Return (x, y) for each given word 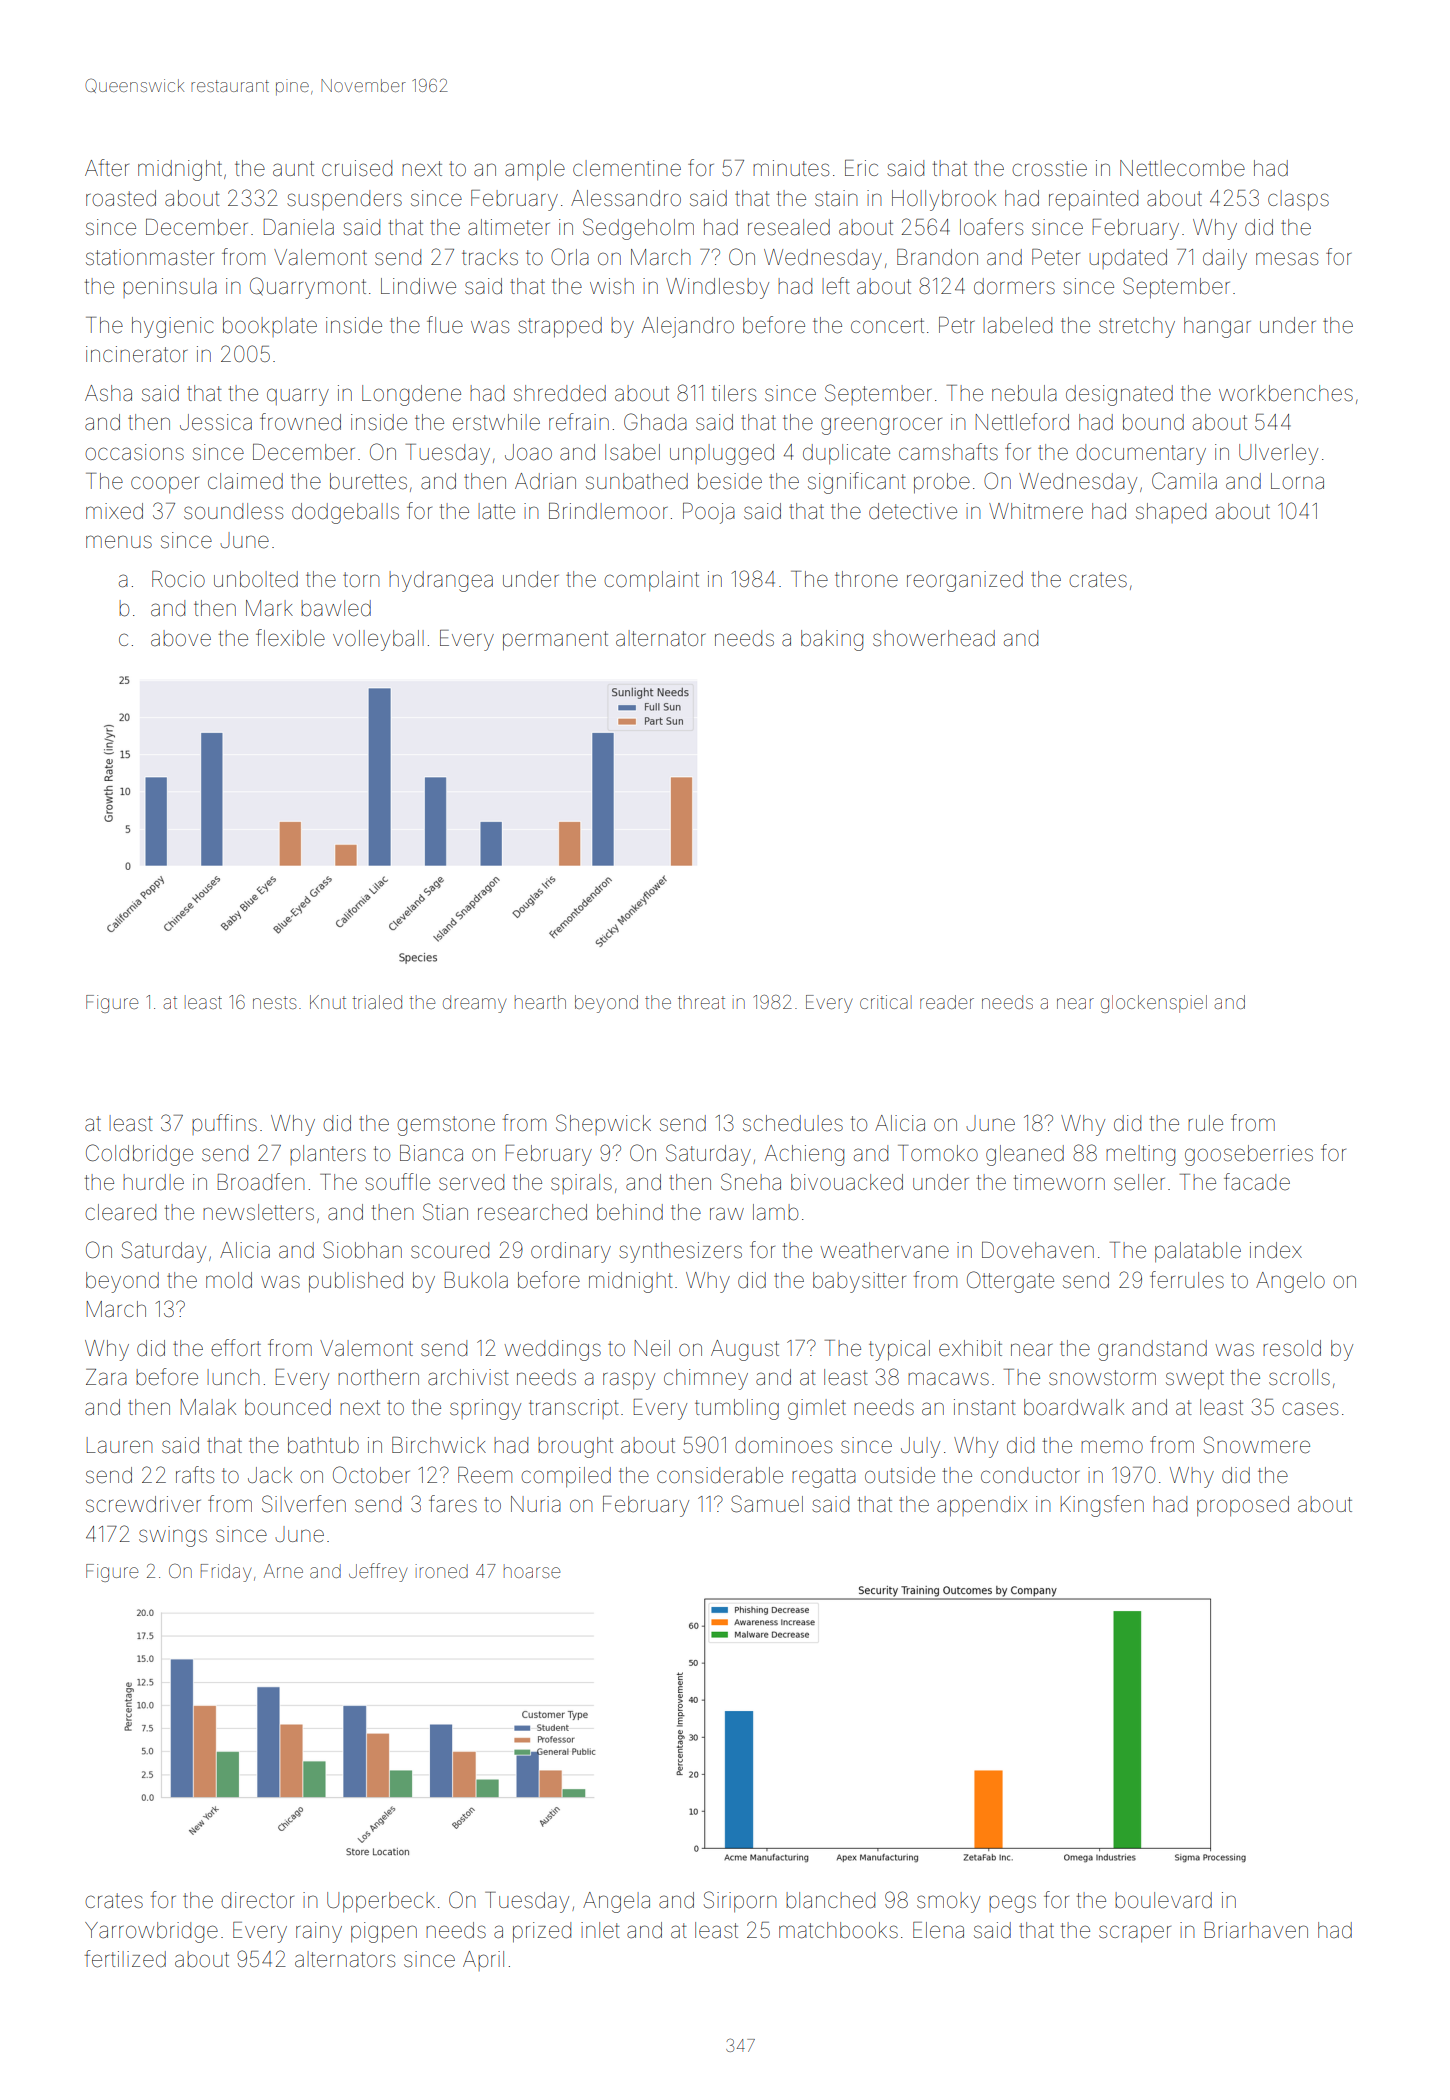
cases (1310, 1409)
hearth (540, 1002)
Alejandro (688, 327)
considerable (720, 1475)
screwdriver (143, 1504)
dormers (1014, 286)
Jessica (216, 422)
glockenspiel (1154, 1004)
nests (275, 1002)
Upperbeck (381, 1902)
